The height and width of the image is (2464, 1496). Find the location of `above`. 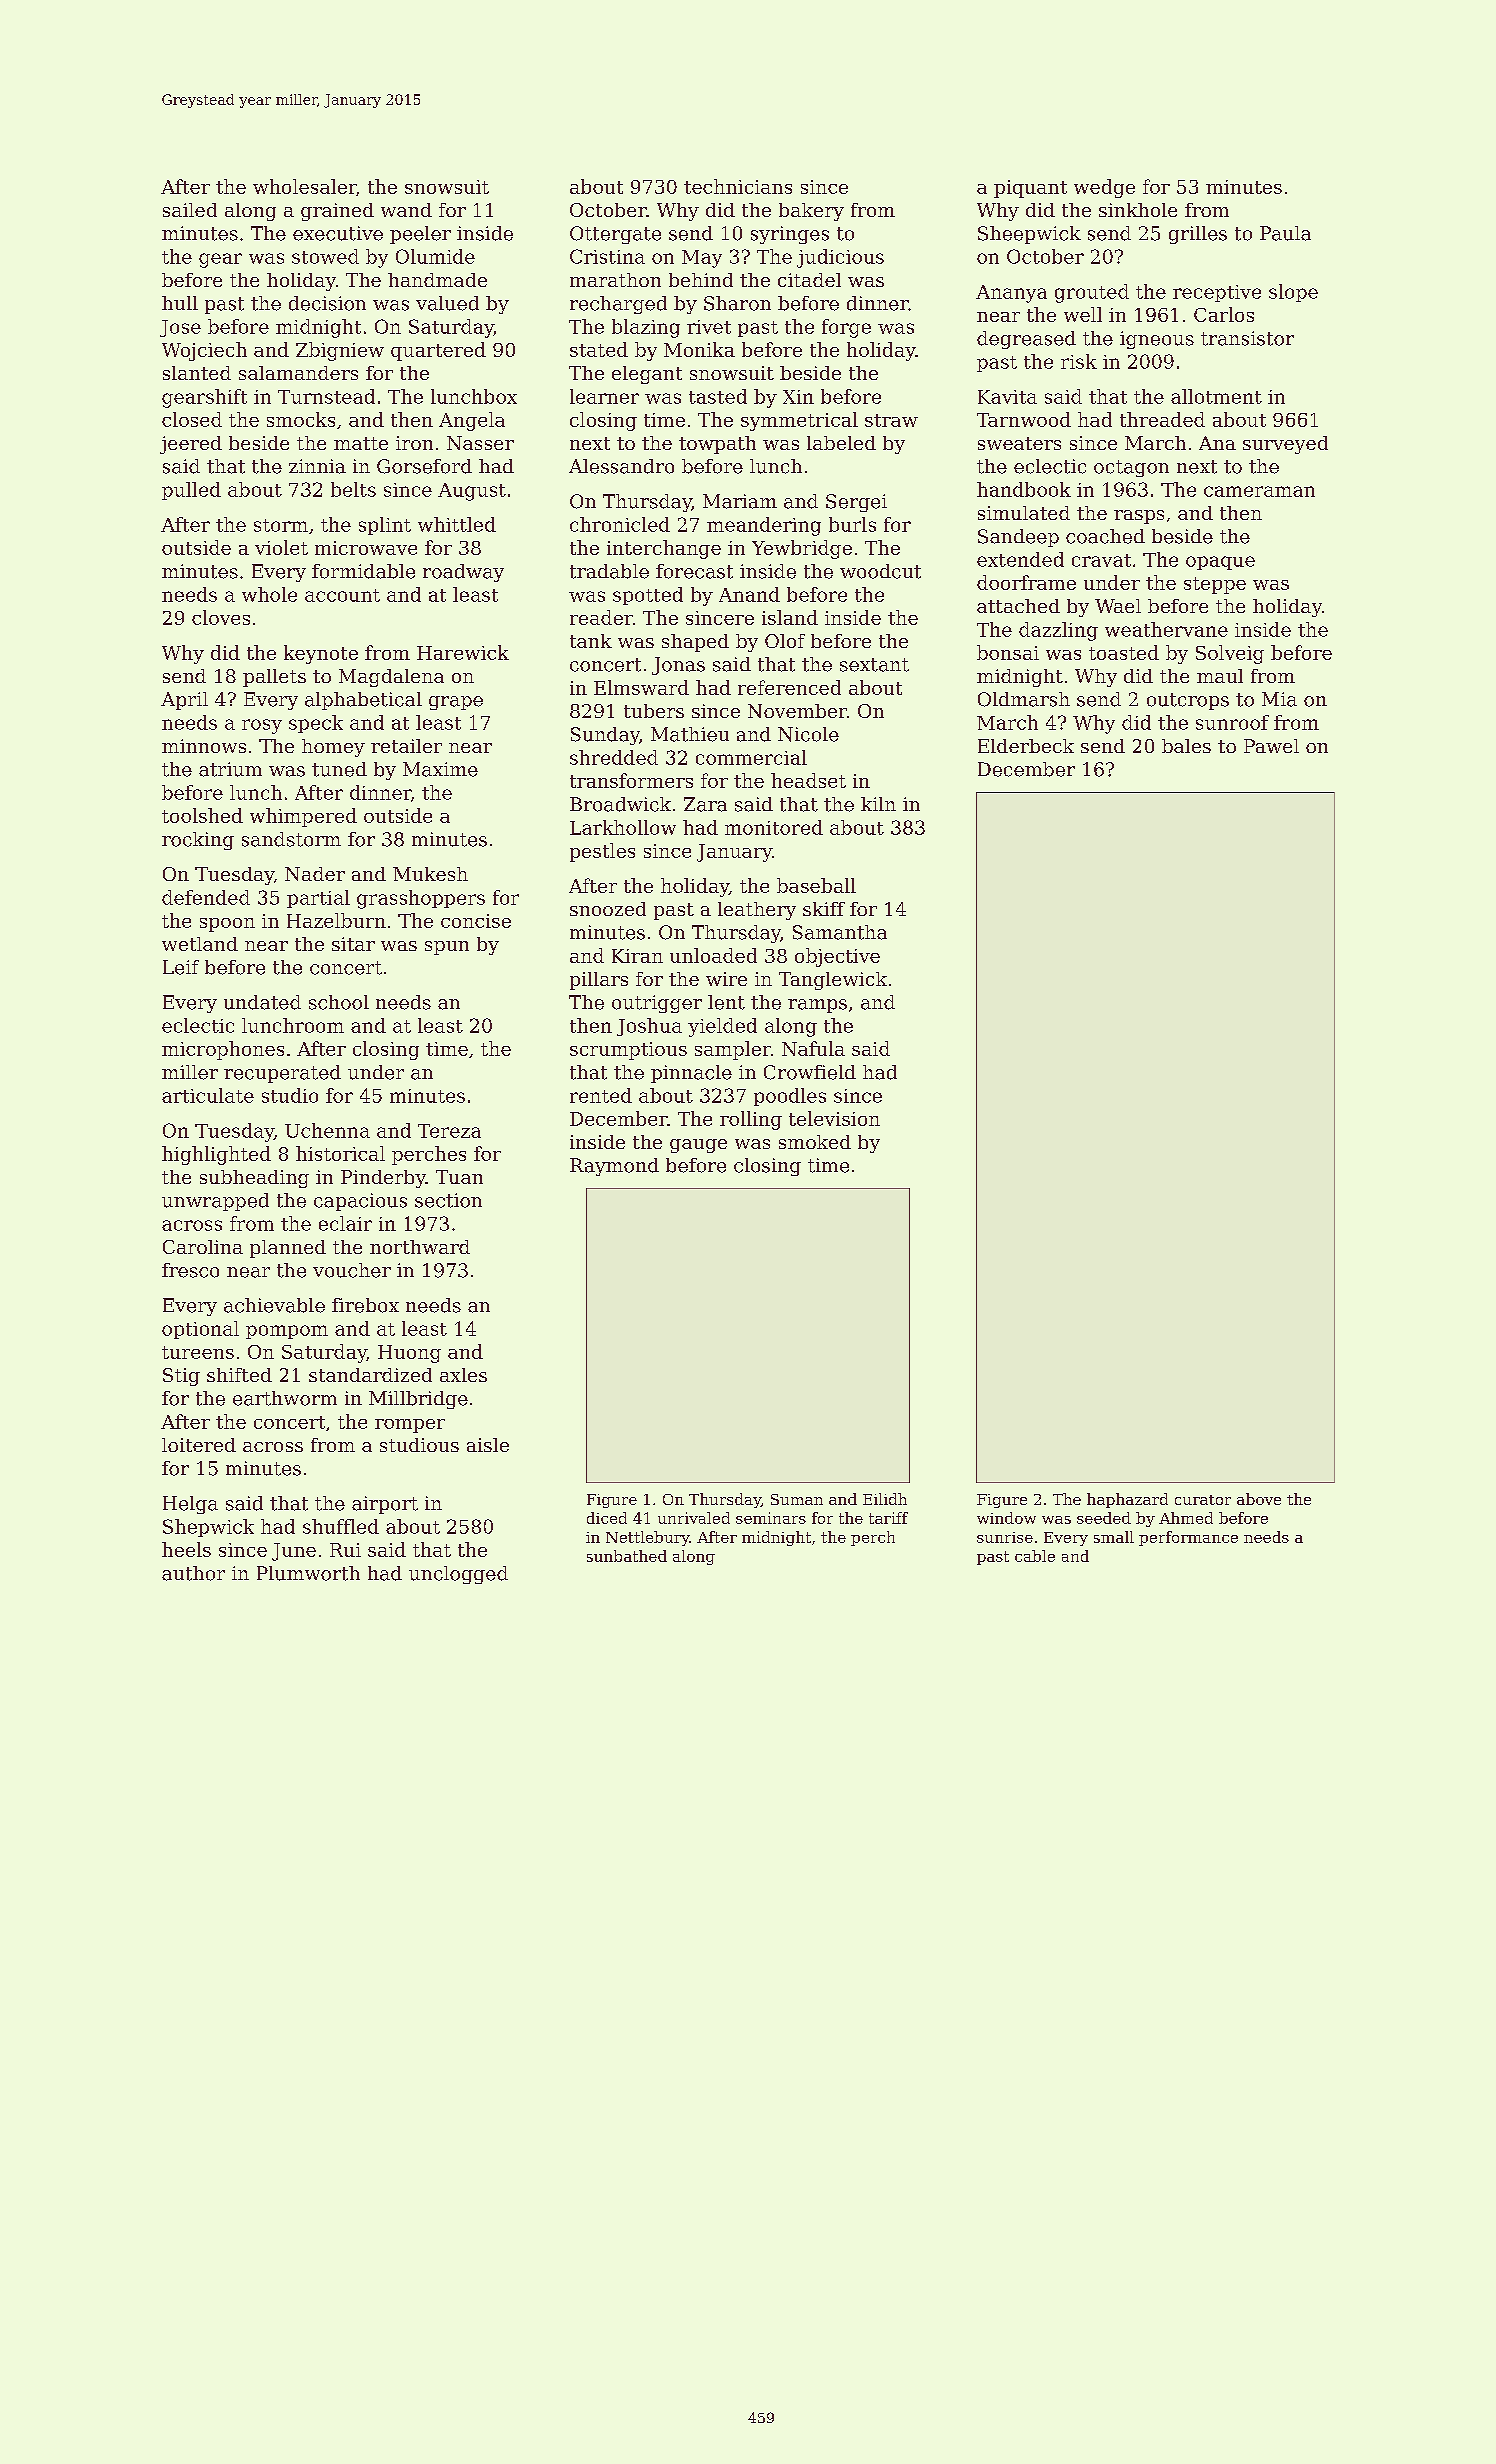

above is located at coordinates (1259, 1499).
